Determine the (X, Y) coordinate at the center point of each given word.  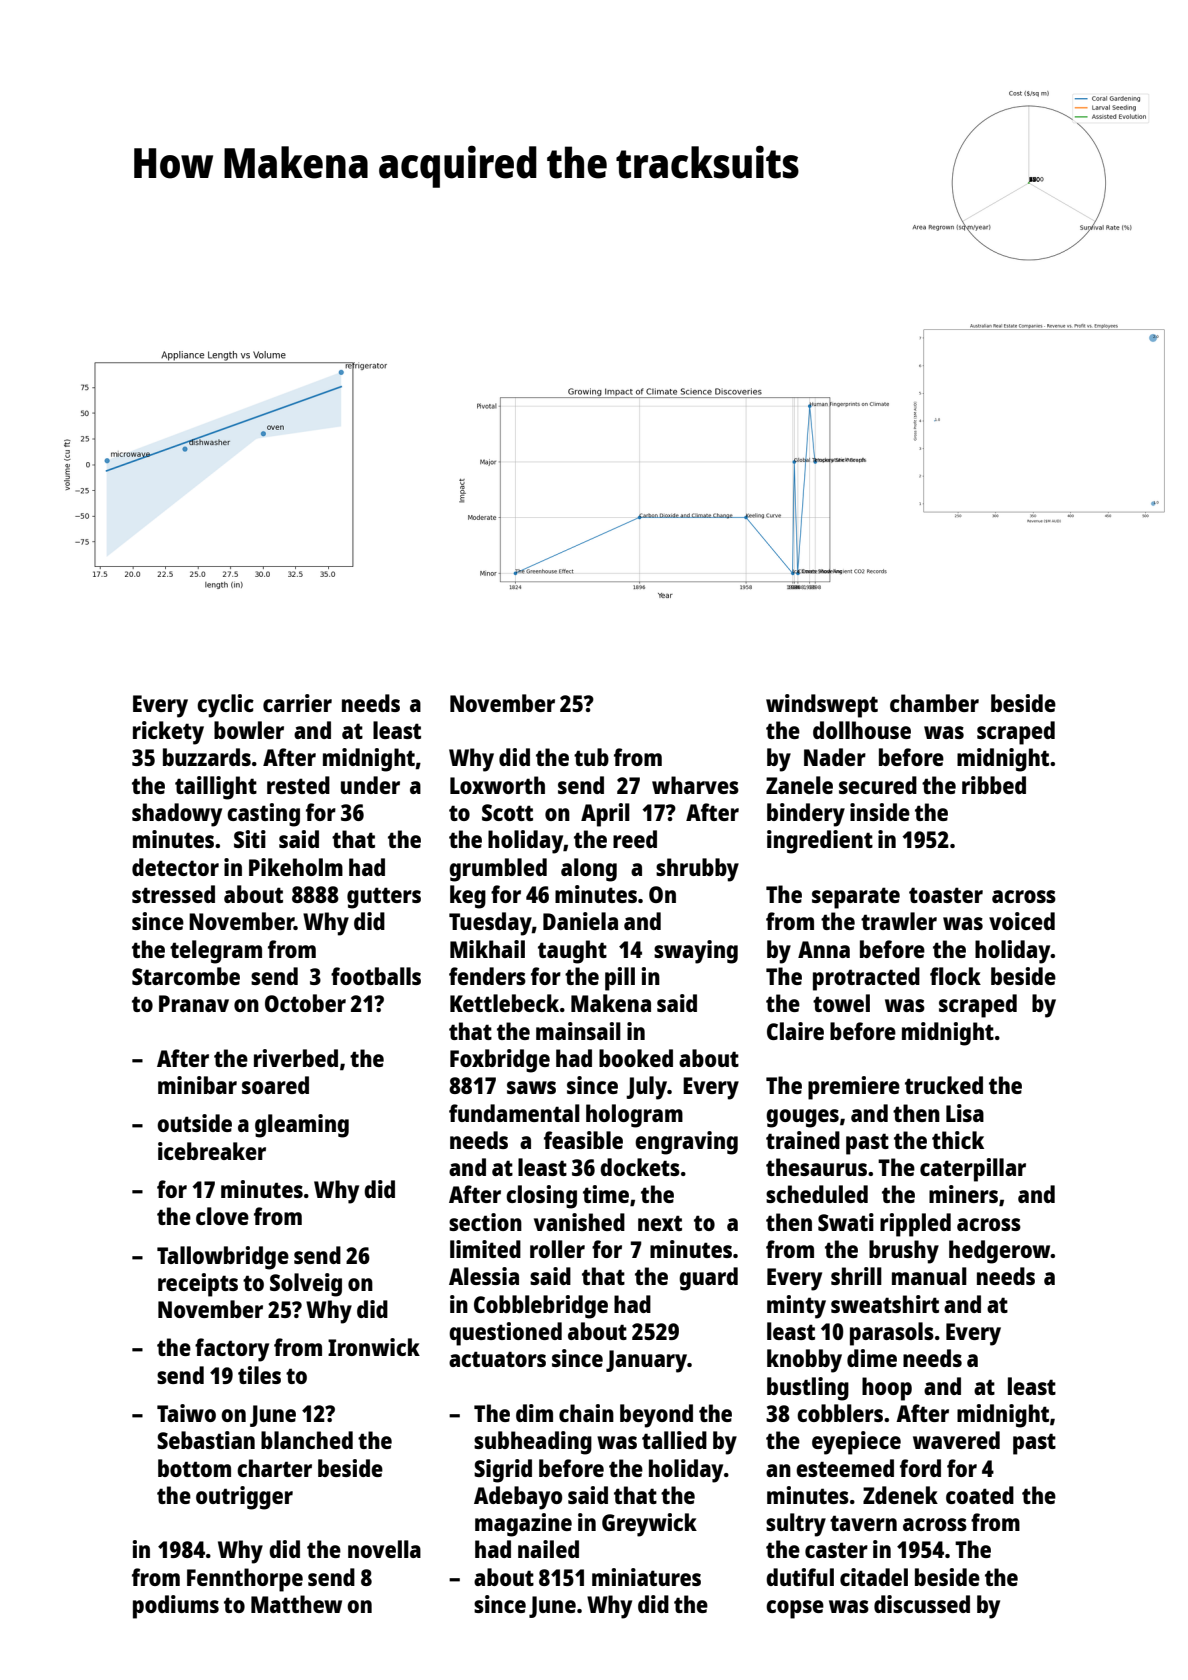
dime (872, 1358)
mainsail (578, 1031)
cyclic (225, 706)
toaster (946, 895)
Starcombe (186, 976)
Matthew (296, 1604)
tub (591, 757)
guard (708, 1279)
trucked (944, 1085)
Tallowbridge (223, 1258)
